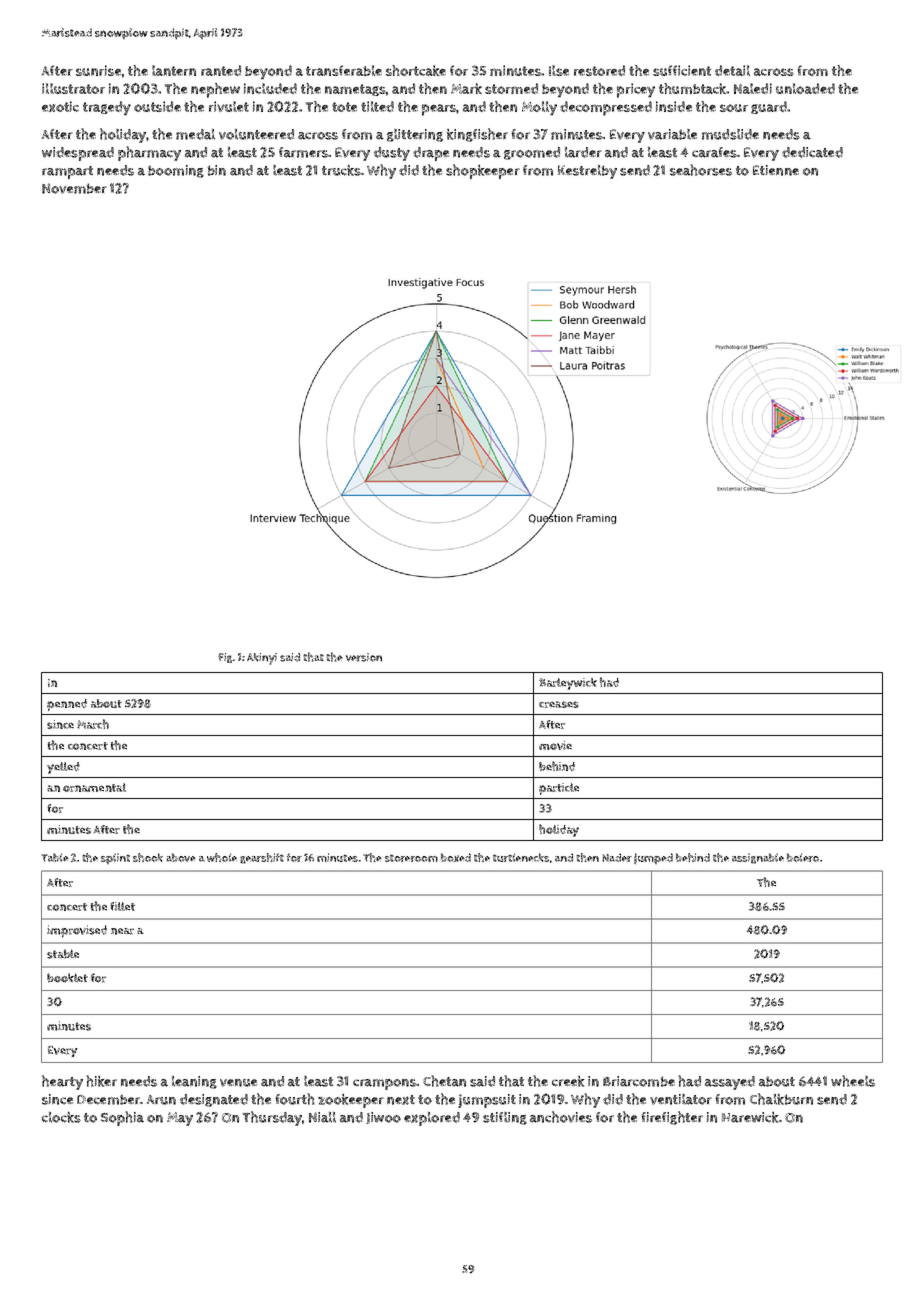 Image resolution: width=924 pixels, height=1308 pixels. What do you see at coordinates (181, 857) in the document?
I see `above` at bounding box center [181, 857].
